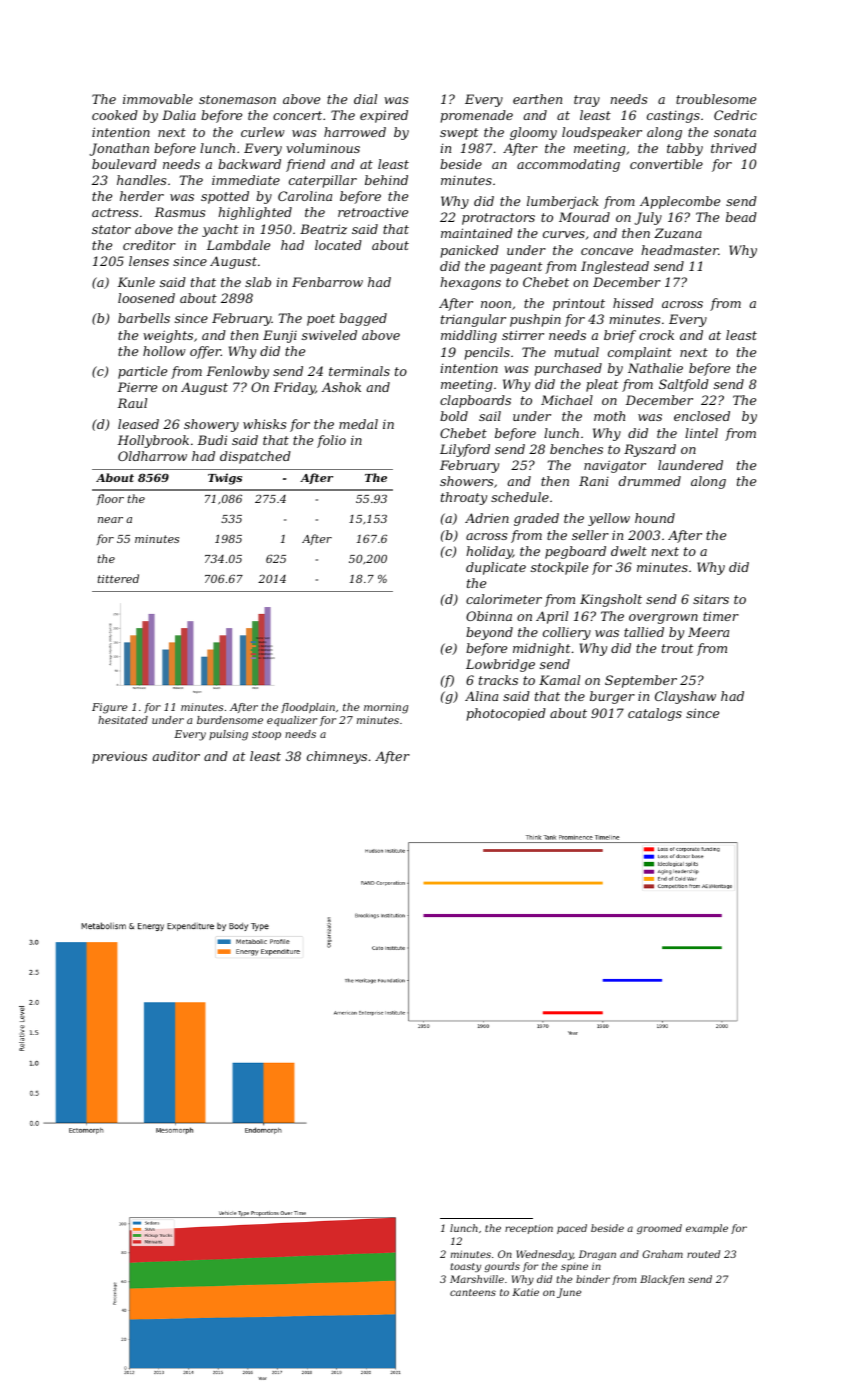 The height and width of the image is (1400, 849). I want to click on loudspeaker, so click(602, 133).
